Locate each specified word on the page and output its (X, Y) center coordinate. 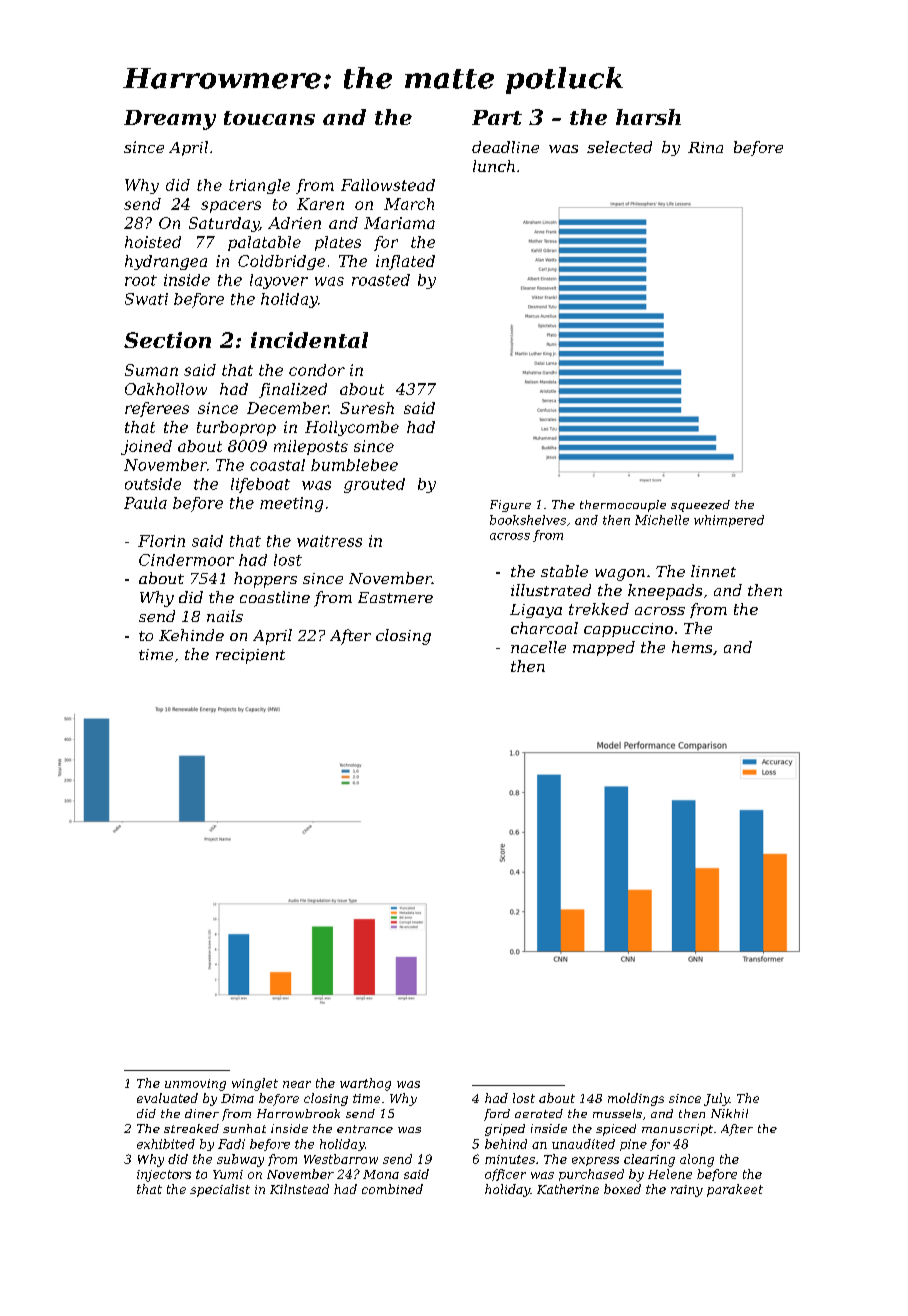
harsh (648, 117)
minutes (510, 1159)
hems (692, 647)
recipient (250, 656)
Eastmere (395, 597)
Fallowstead (388, 185)
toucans (269, 118)
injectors (164, 1176)
